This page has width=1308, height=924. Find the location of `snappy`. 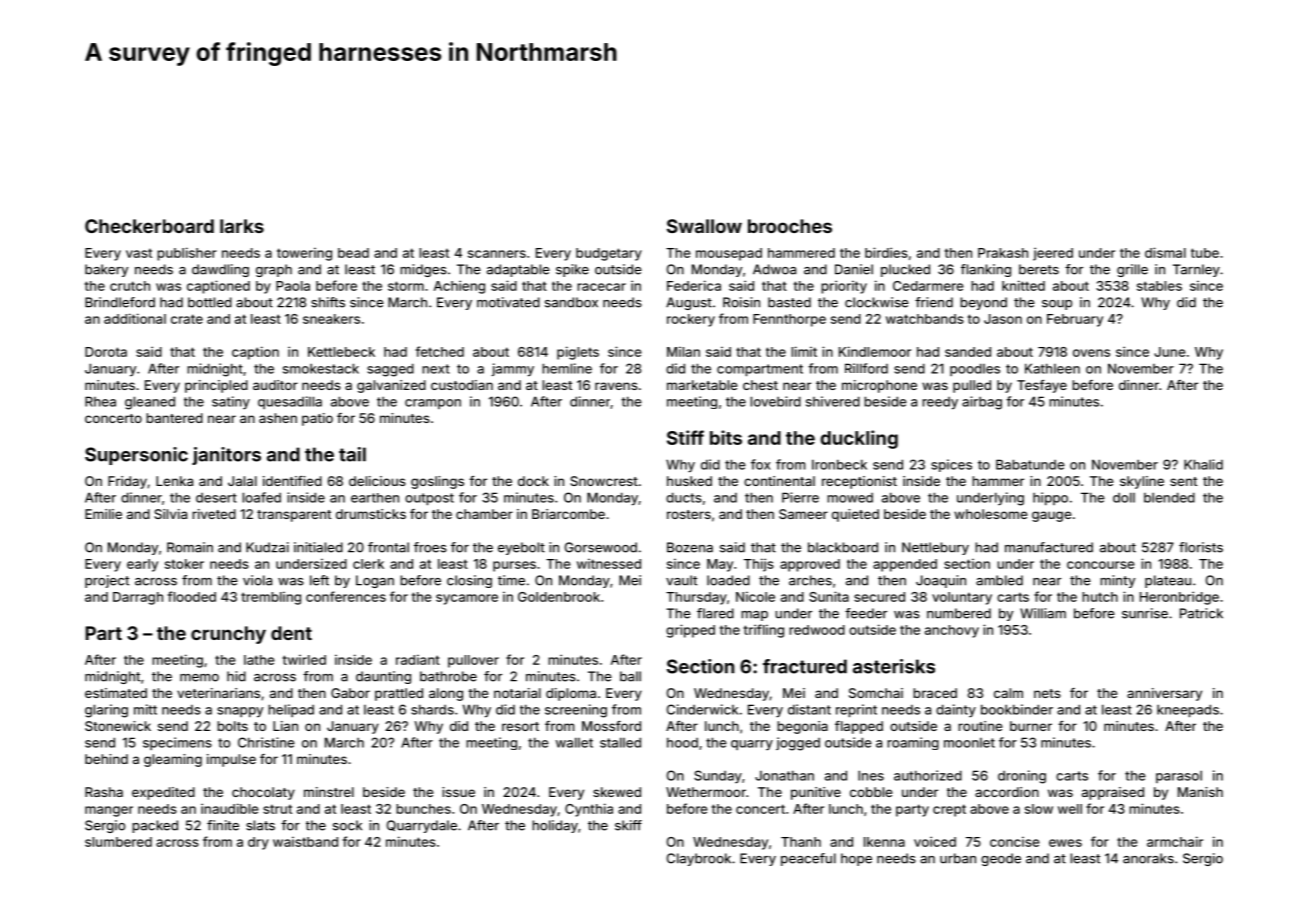

snappy is located at coordinates (240, 712).
